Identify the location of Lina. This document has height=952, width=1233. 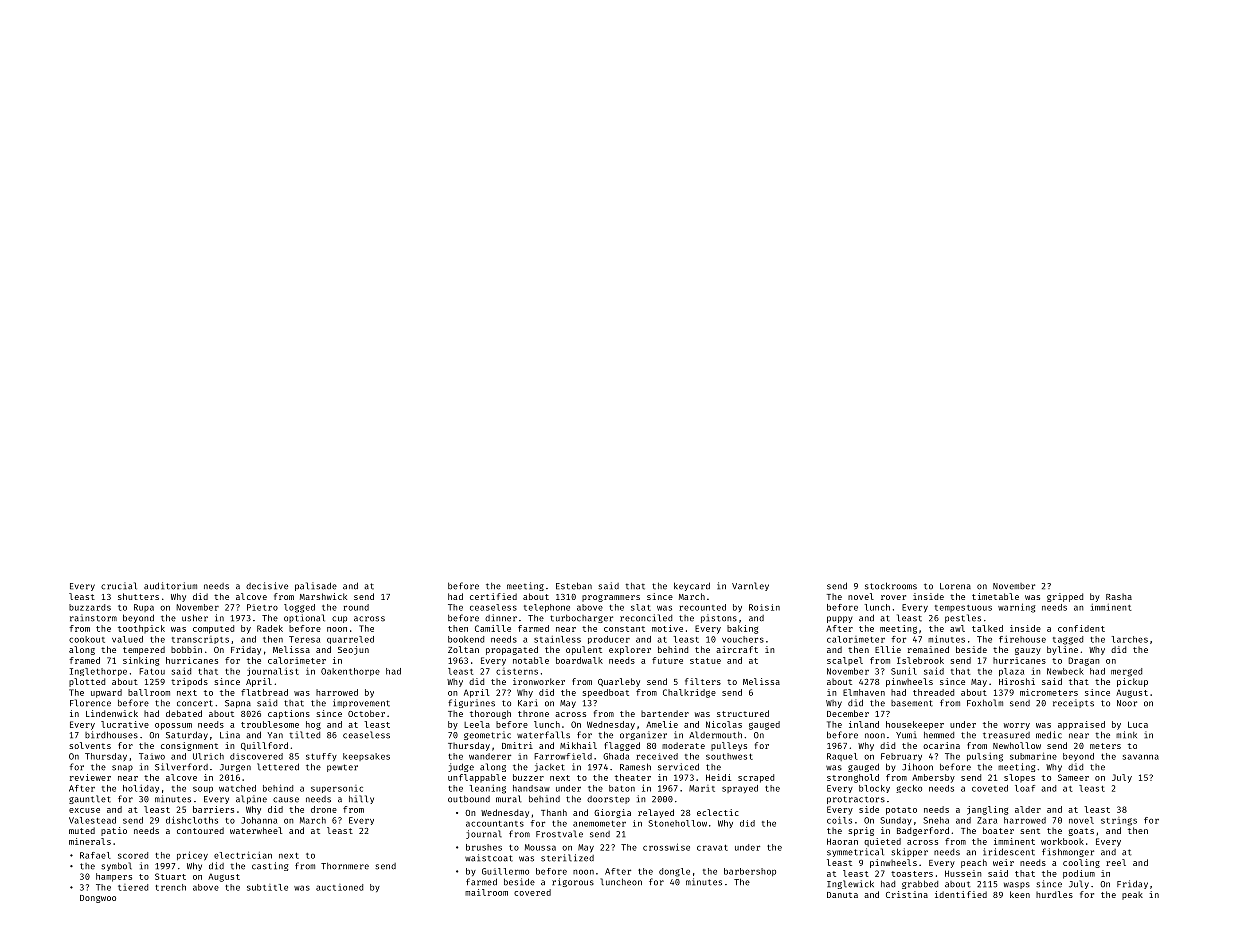
(230, 735).
